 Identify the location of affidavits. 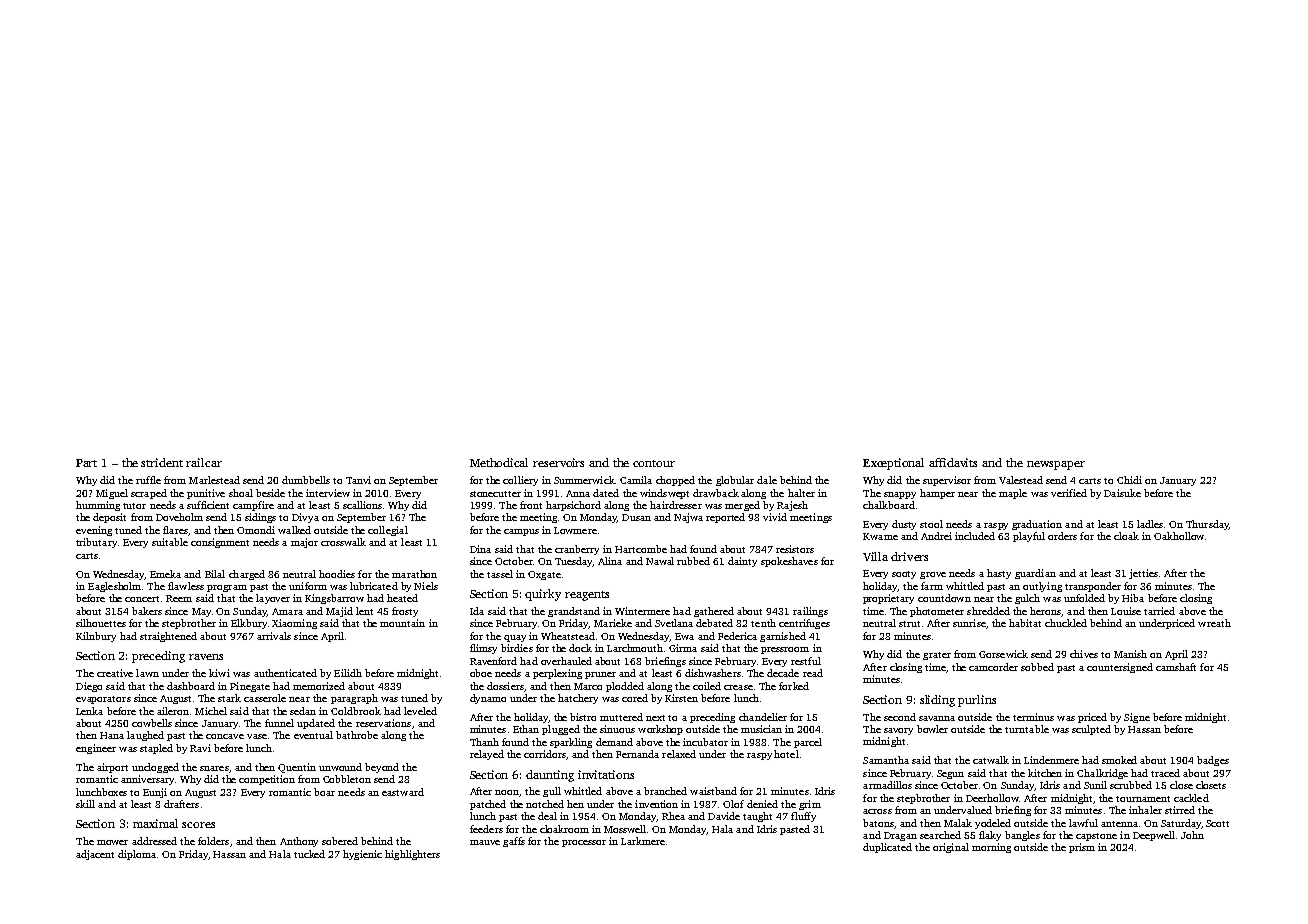
(953, 462).
